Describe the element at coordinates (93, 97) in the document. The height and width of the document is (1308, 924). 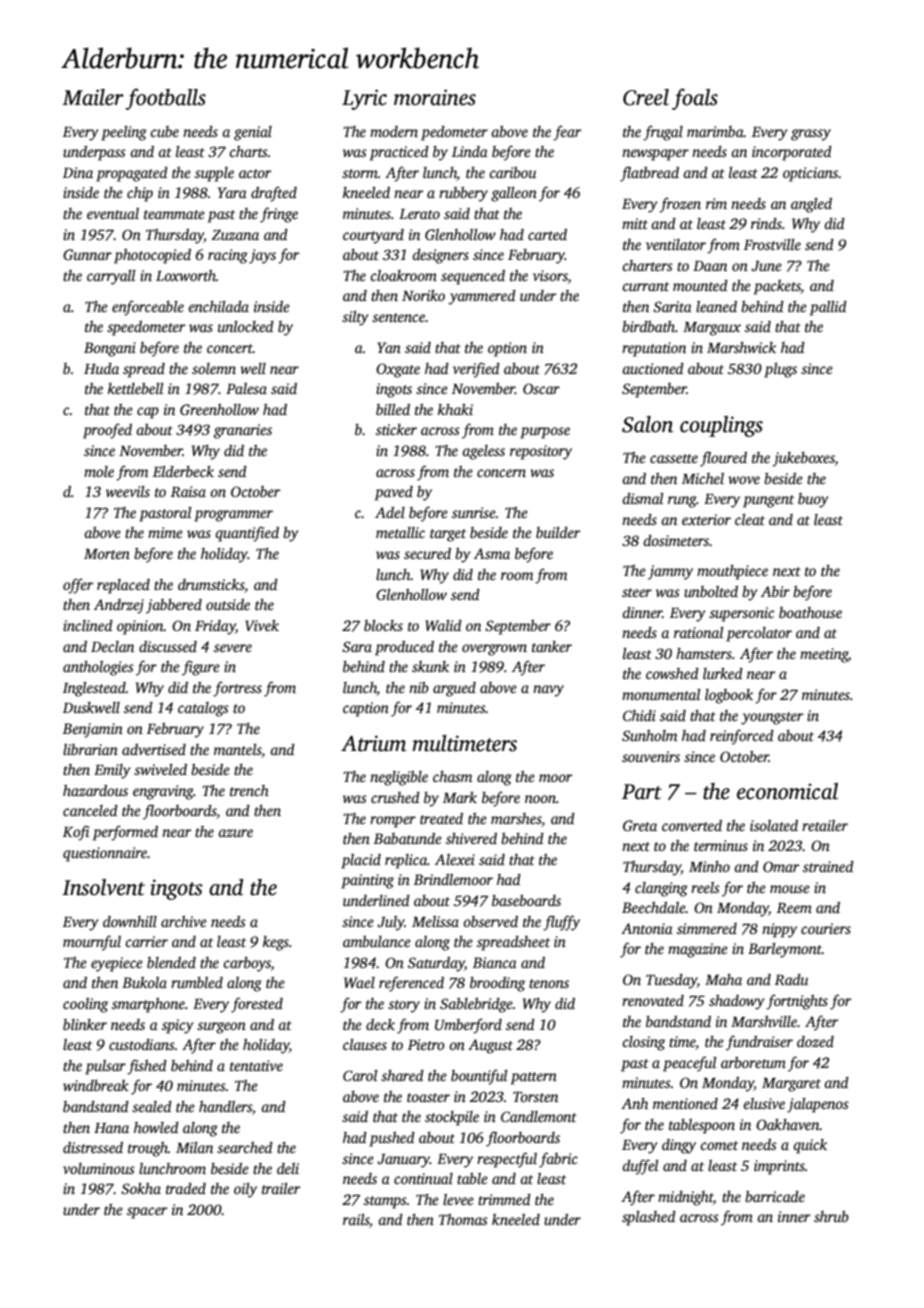
I see `Mailer` at that location.
